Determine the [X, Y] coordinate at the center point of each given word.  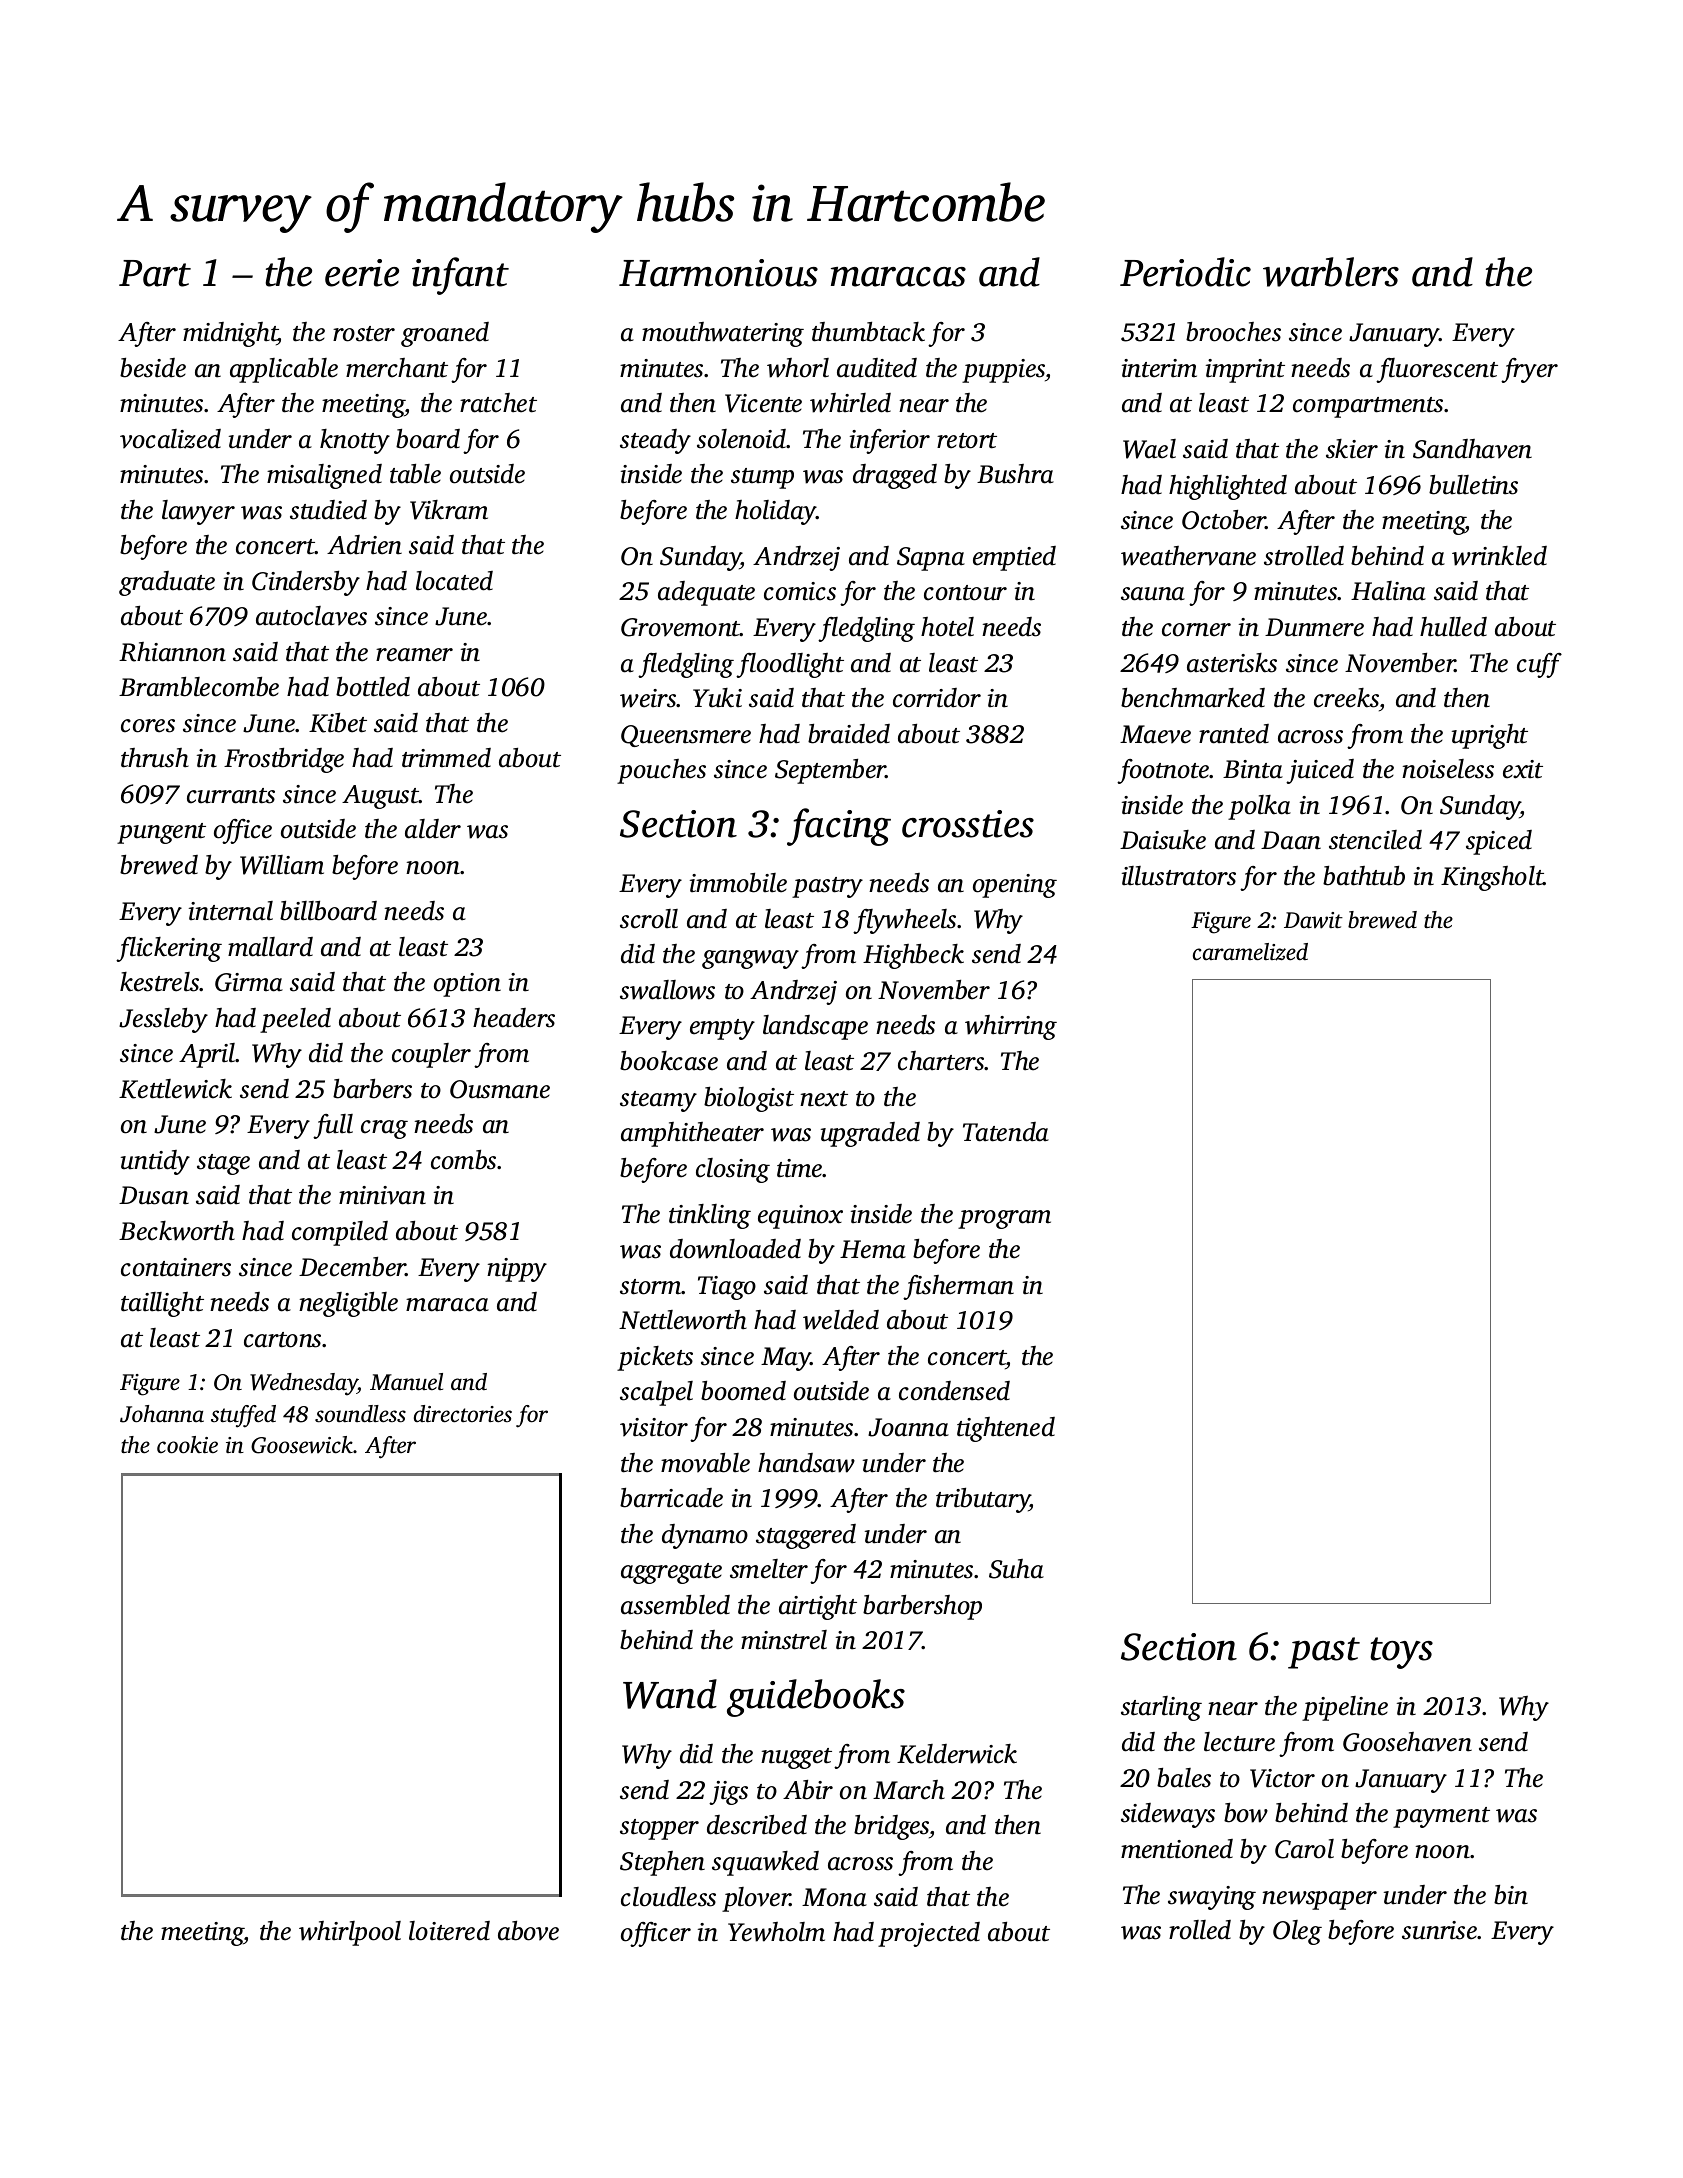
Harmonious [718, 273]
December [352, 1267]
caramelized [1250, 952]
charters [941, 1061]
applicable [284, 370]
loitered [449, 1931]
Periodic [1185, 272]
